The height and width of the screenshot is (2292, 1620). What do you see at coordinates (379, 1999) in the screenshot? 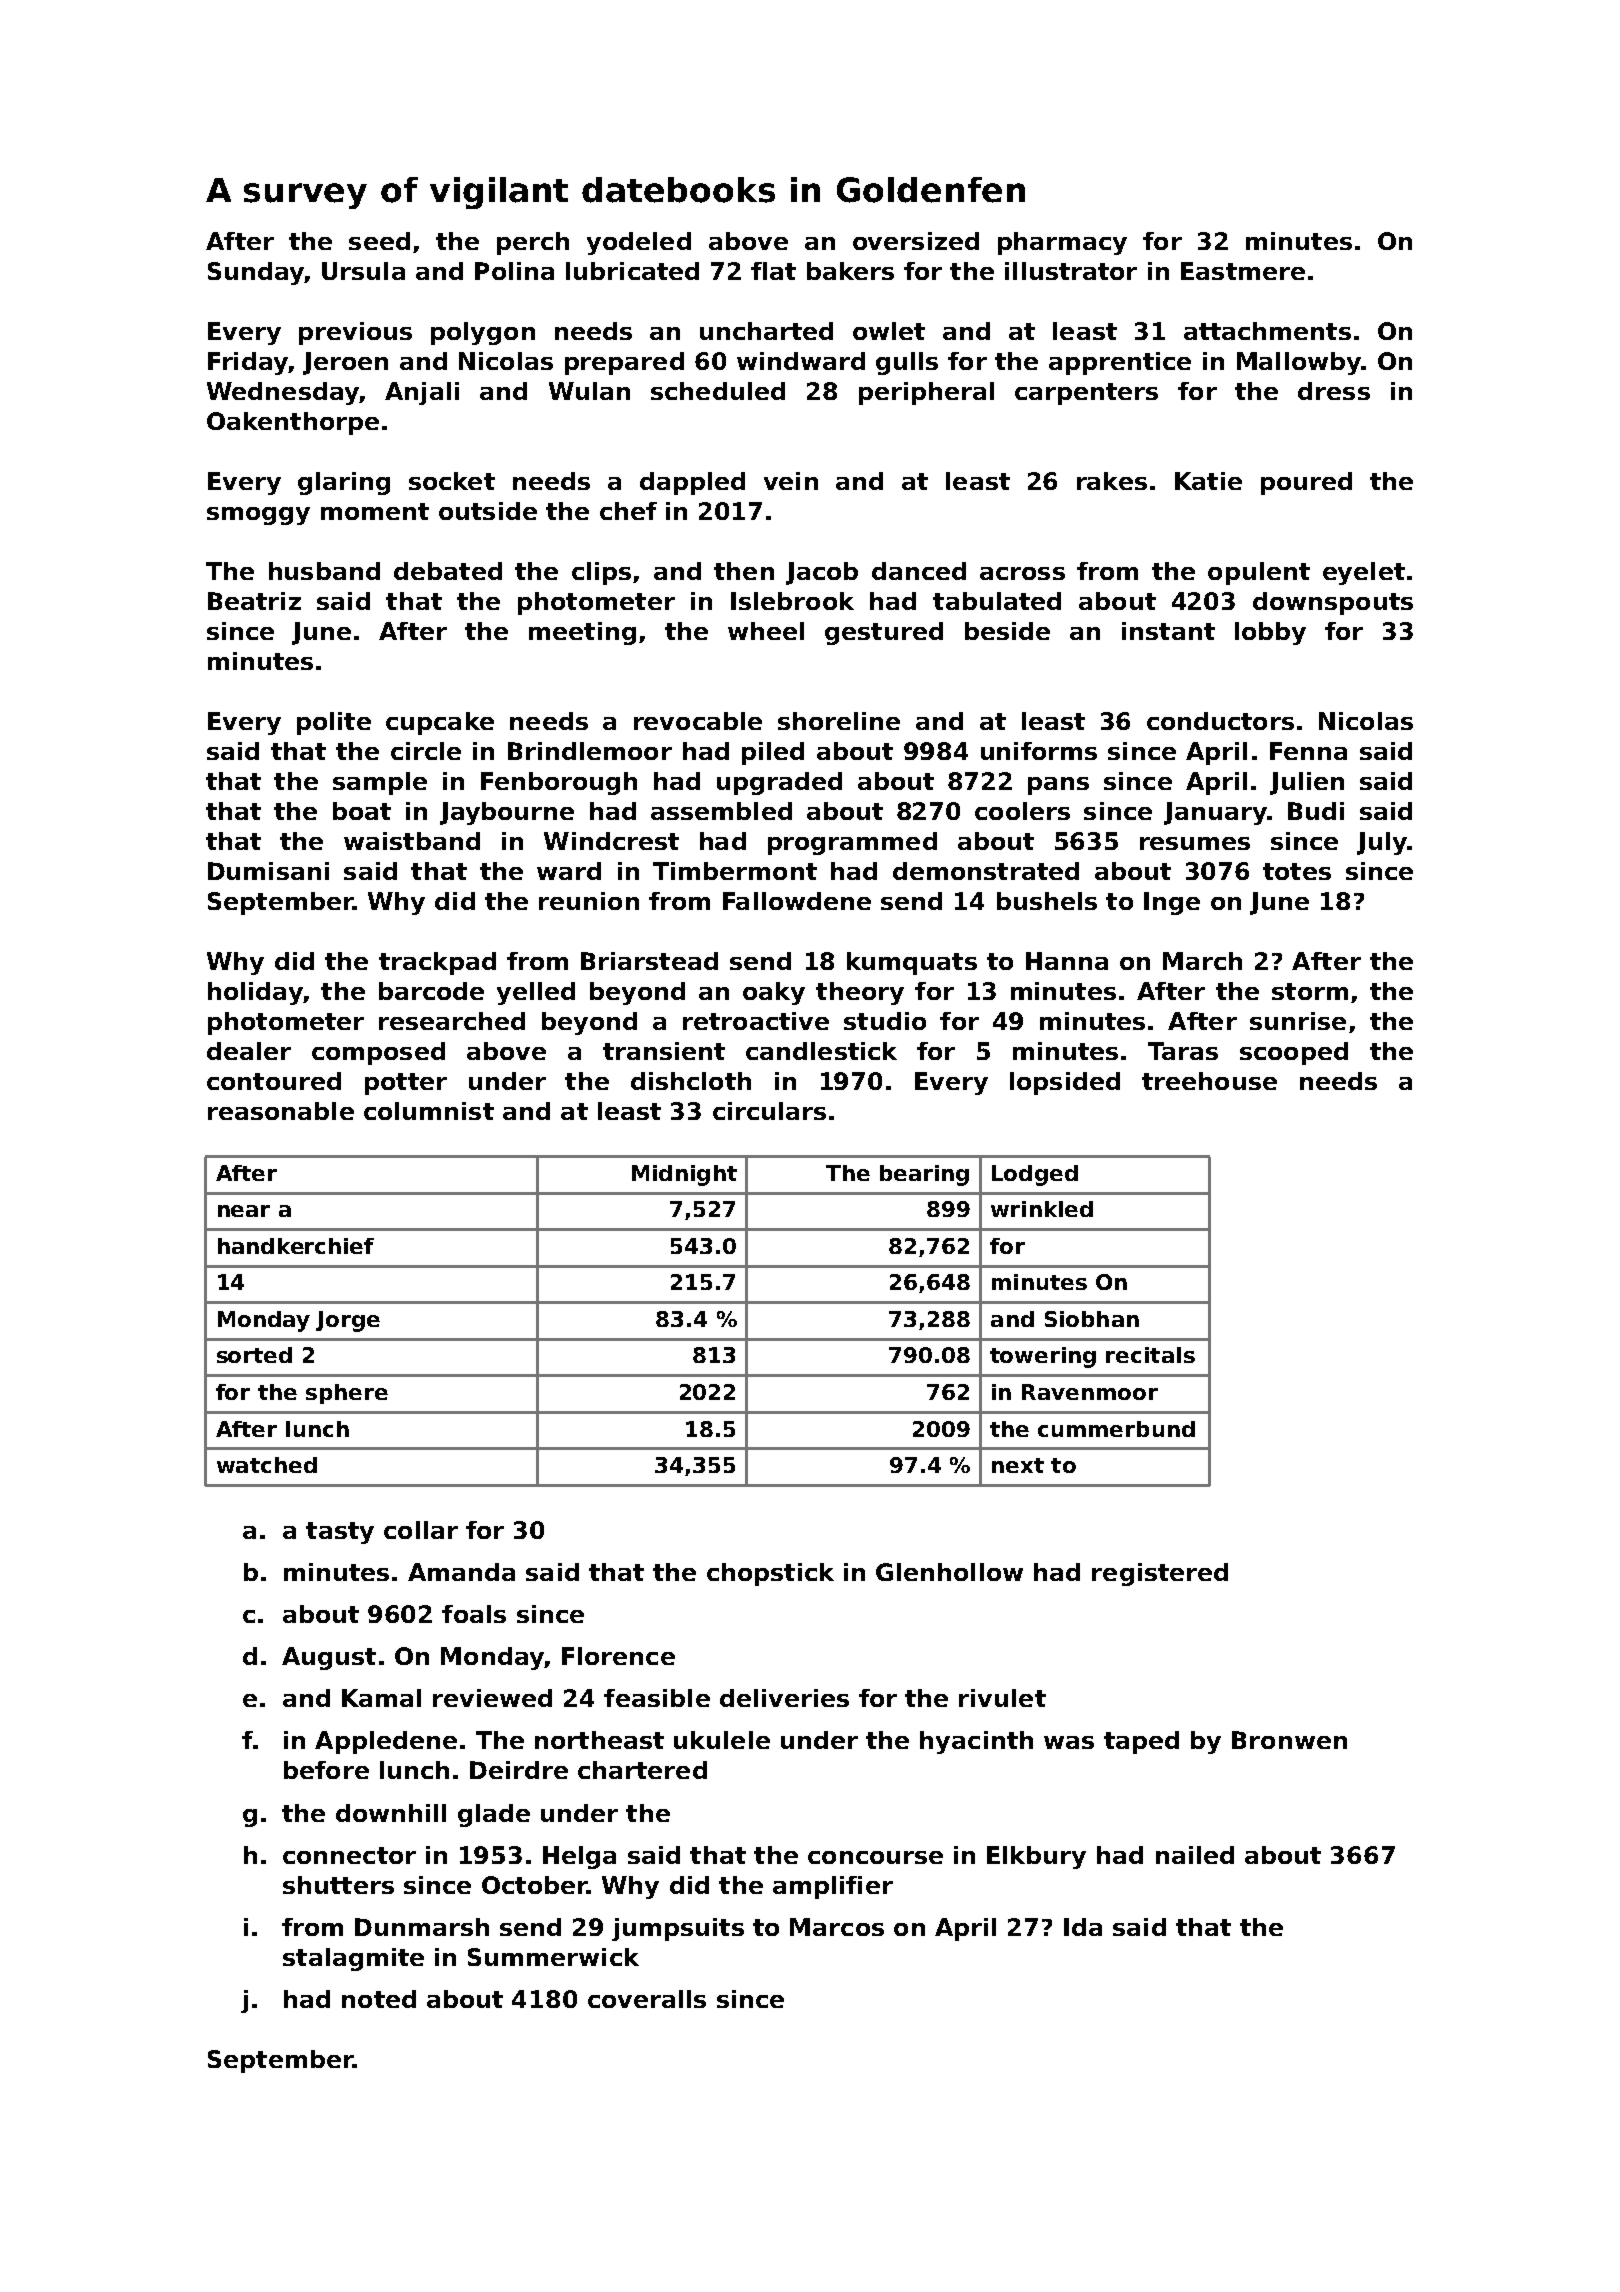
I see `noted` at bounding box center [379, 1999].
